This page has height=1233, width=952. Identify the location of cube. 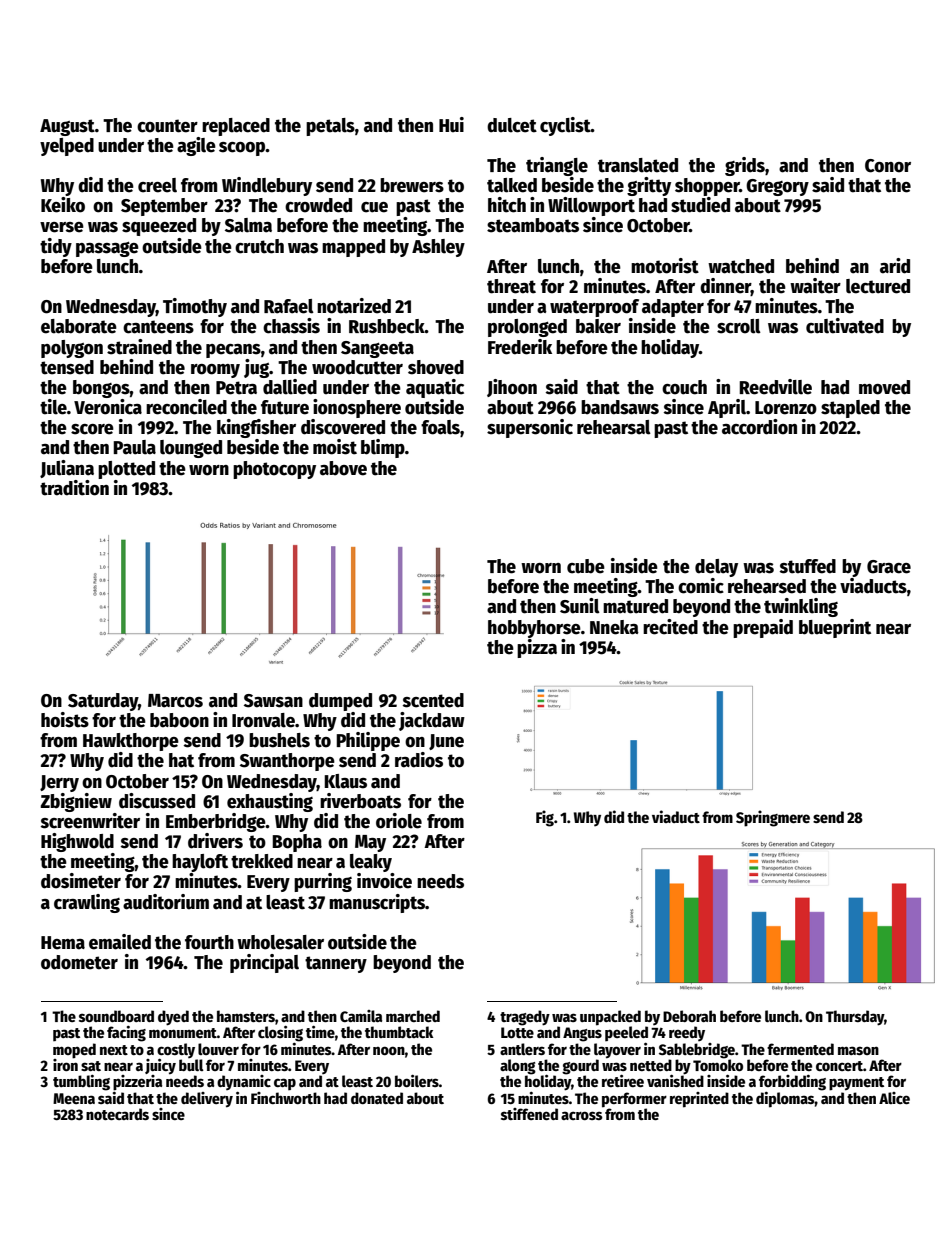
(586, 566).
